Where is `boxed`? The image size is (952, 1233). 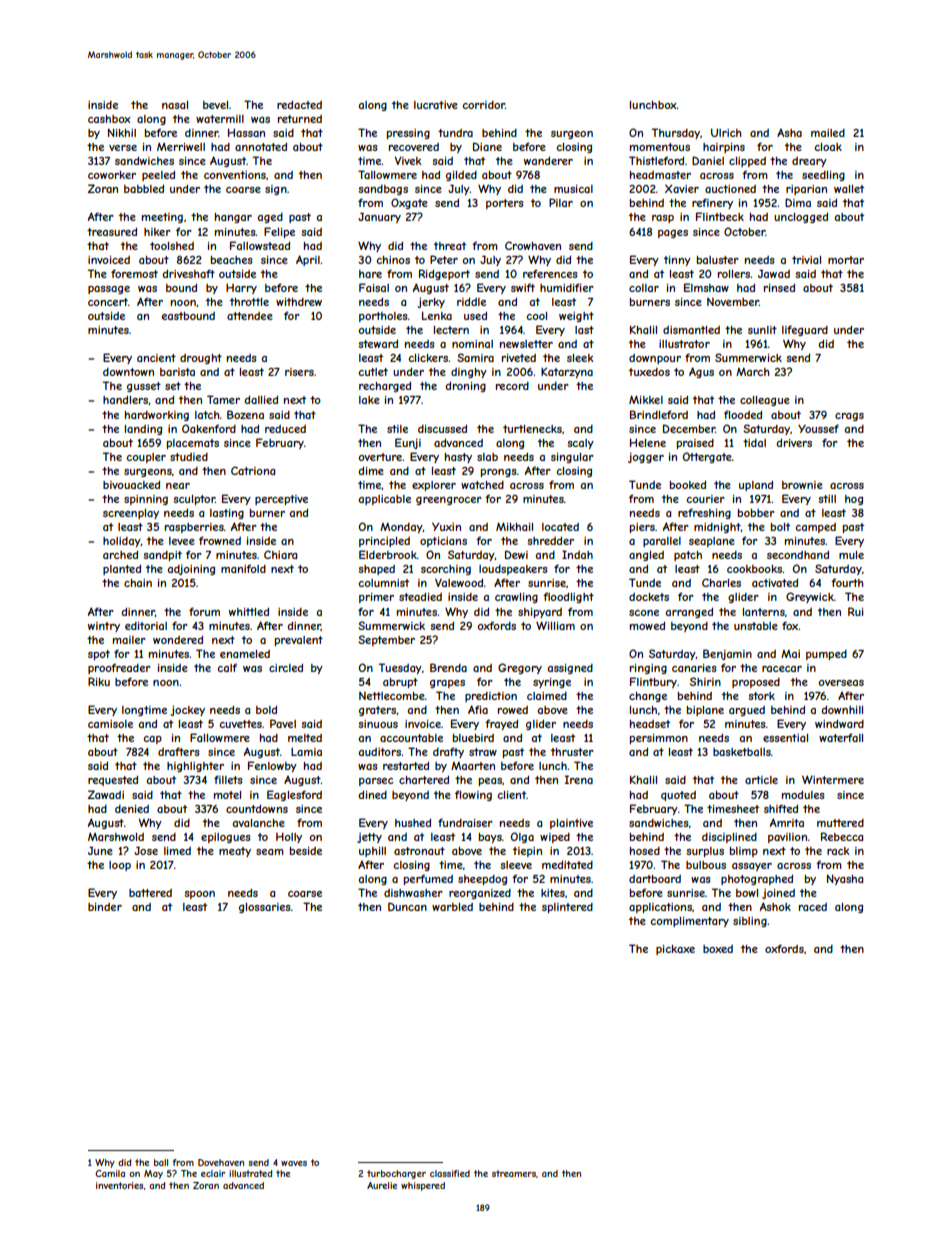 boxed is located at coordinates (718, 949).
